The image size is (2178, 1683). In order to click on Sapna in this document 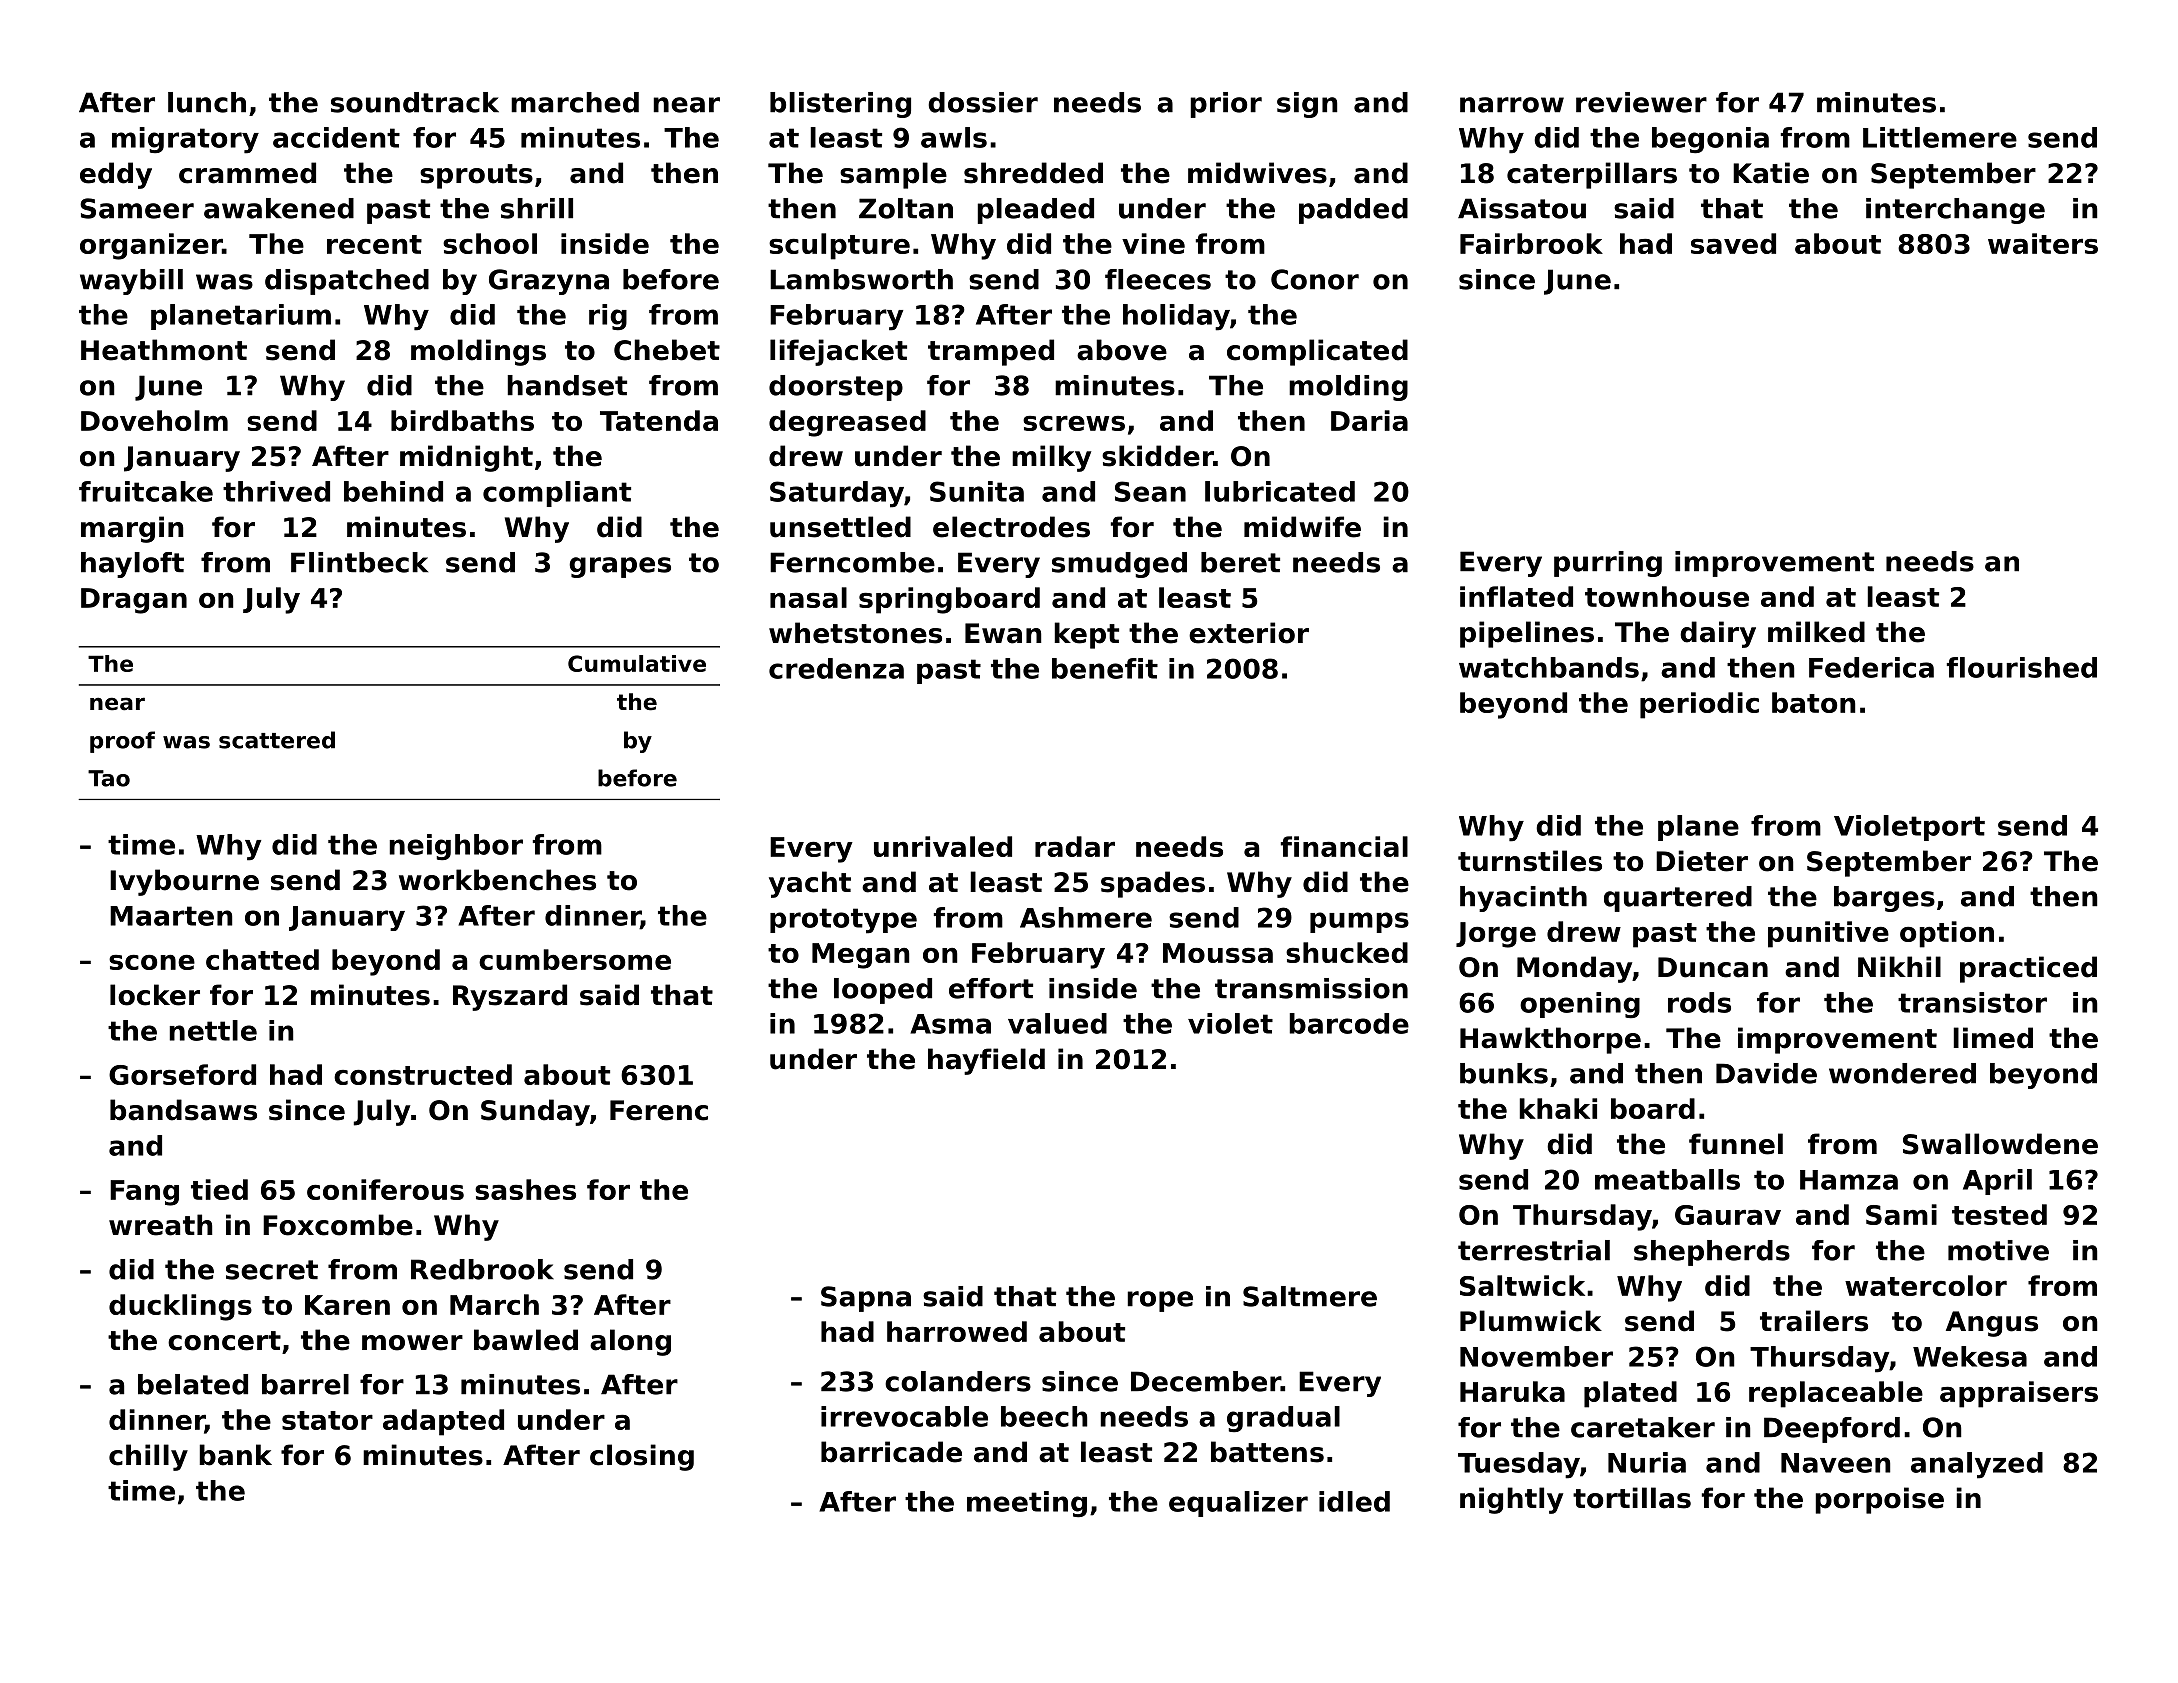, I will do `click(866, 1299)`.
